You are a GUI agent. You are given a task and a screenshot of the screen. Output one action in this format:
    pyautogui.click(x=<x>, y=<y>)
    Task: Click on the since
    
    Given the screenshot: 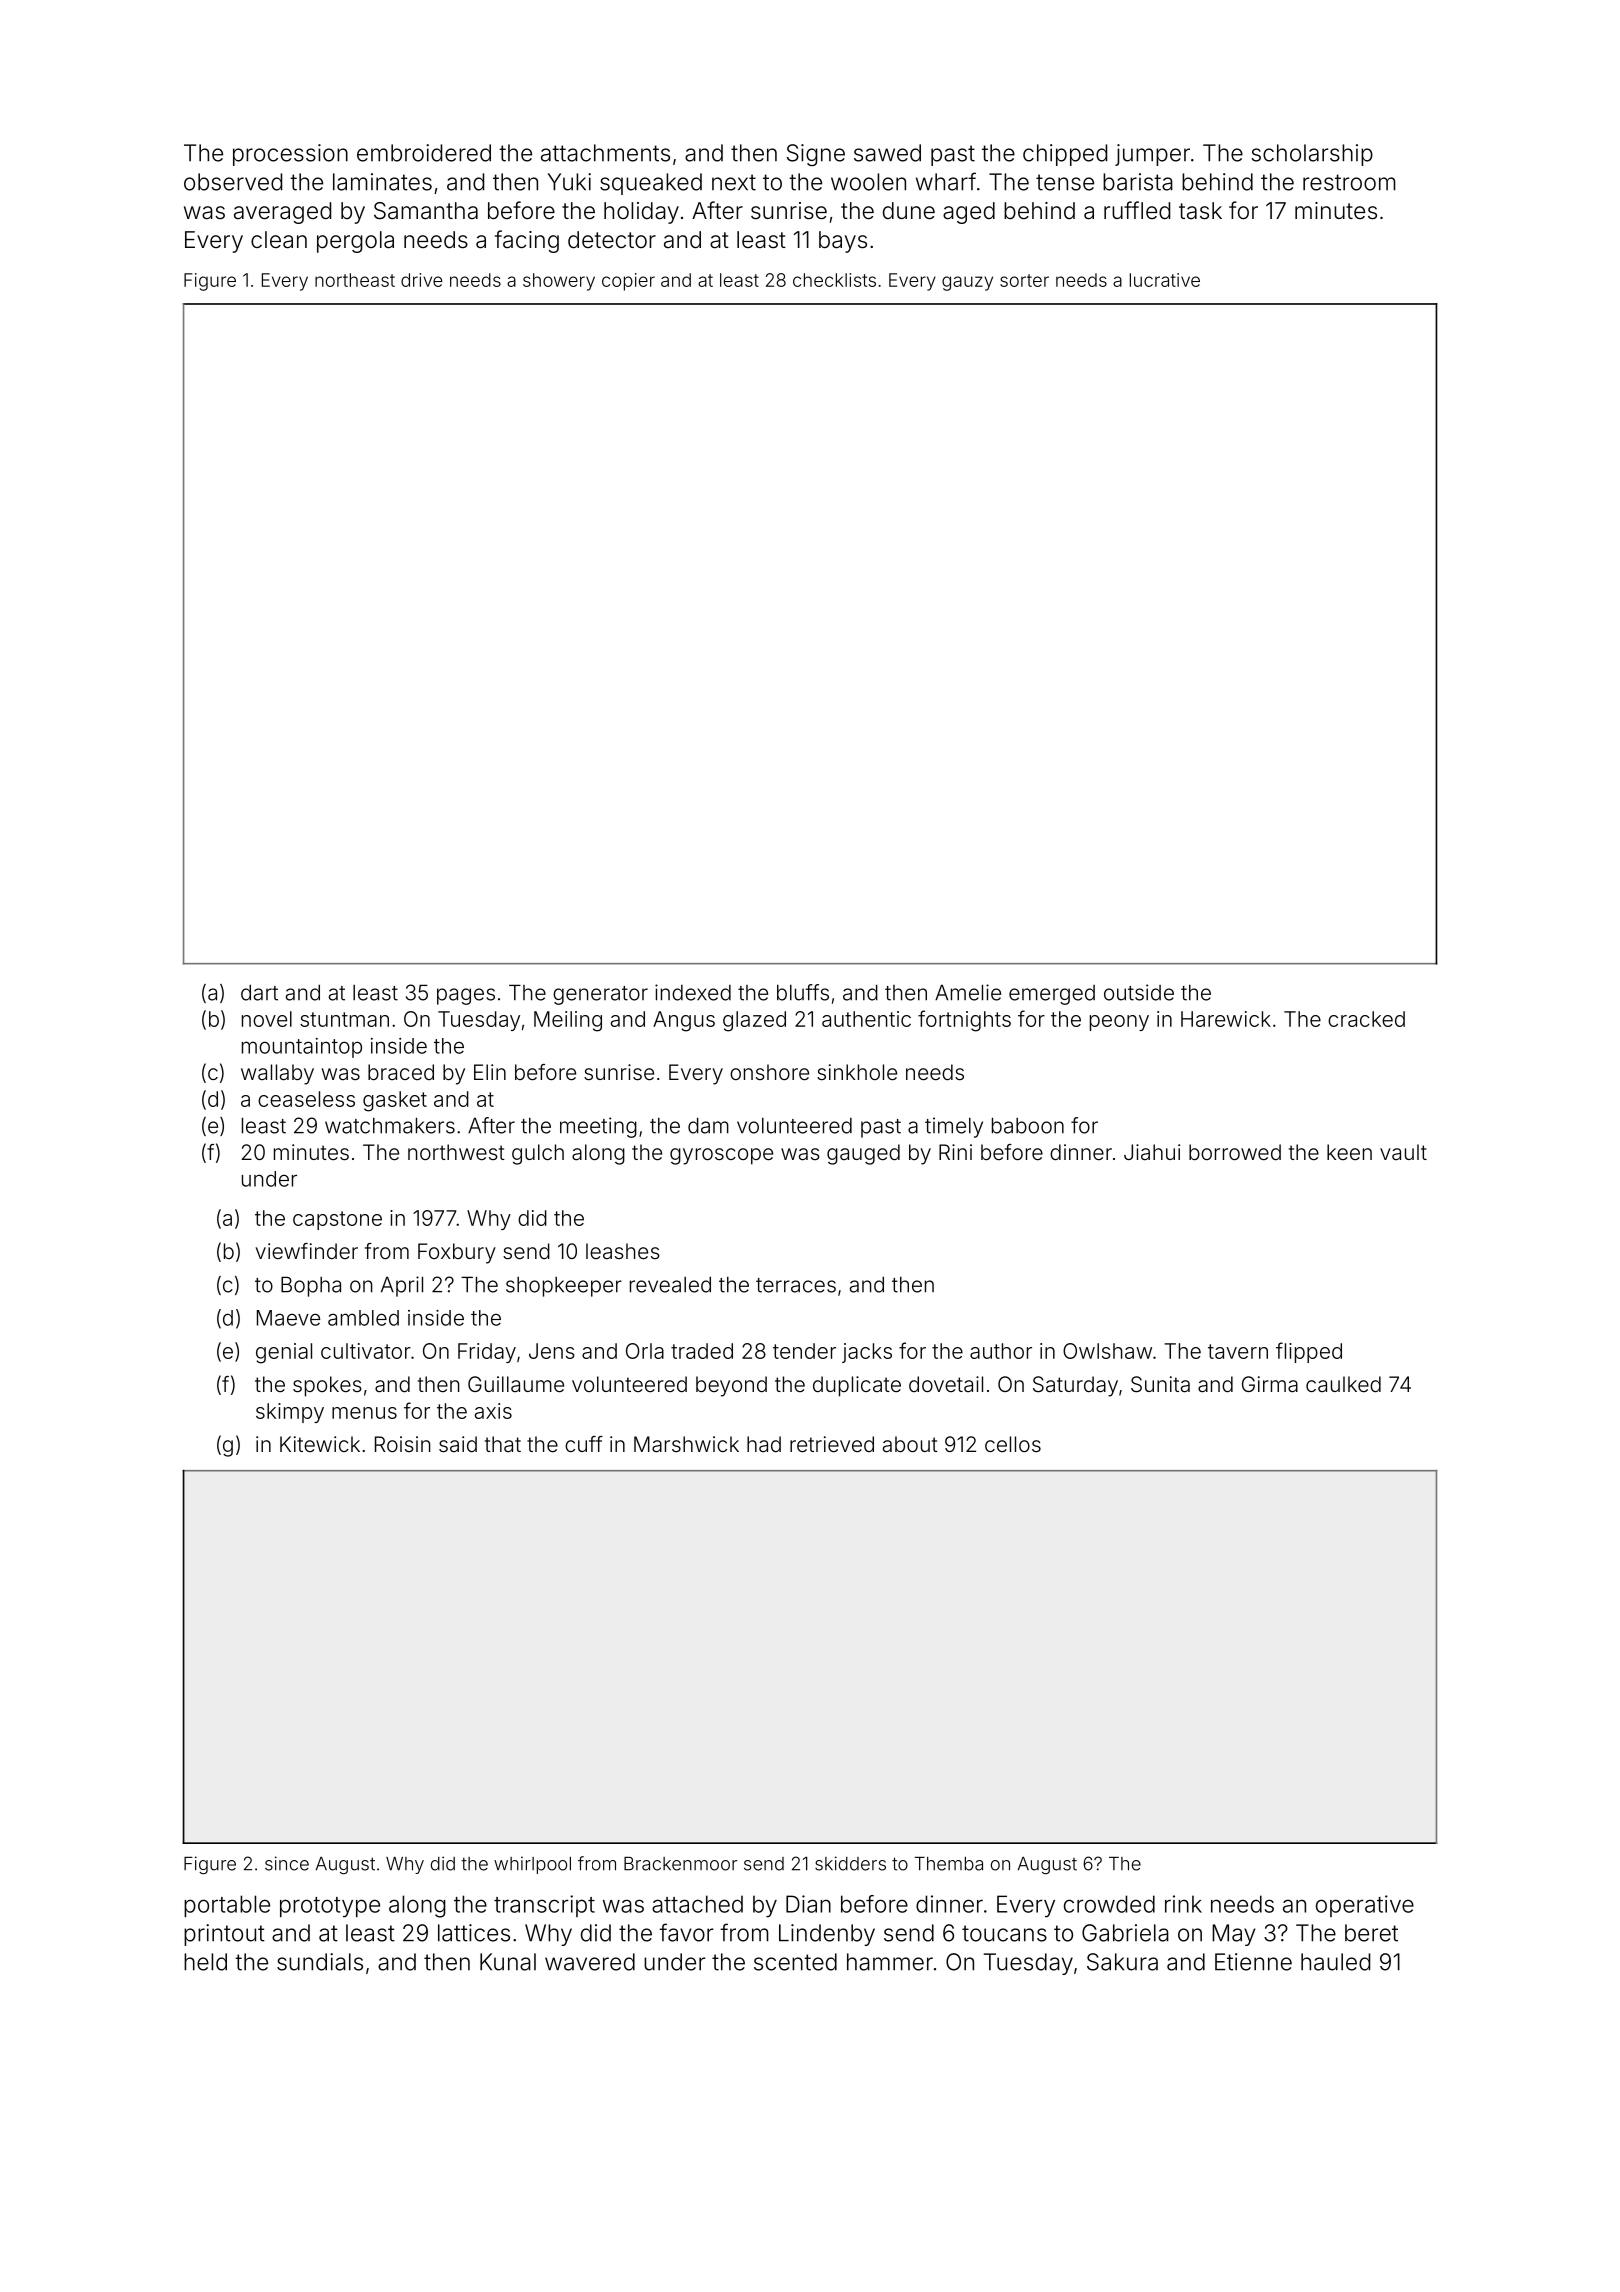 What is the action you would take?
    pyautogui.click(x=287, y=1863)
